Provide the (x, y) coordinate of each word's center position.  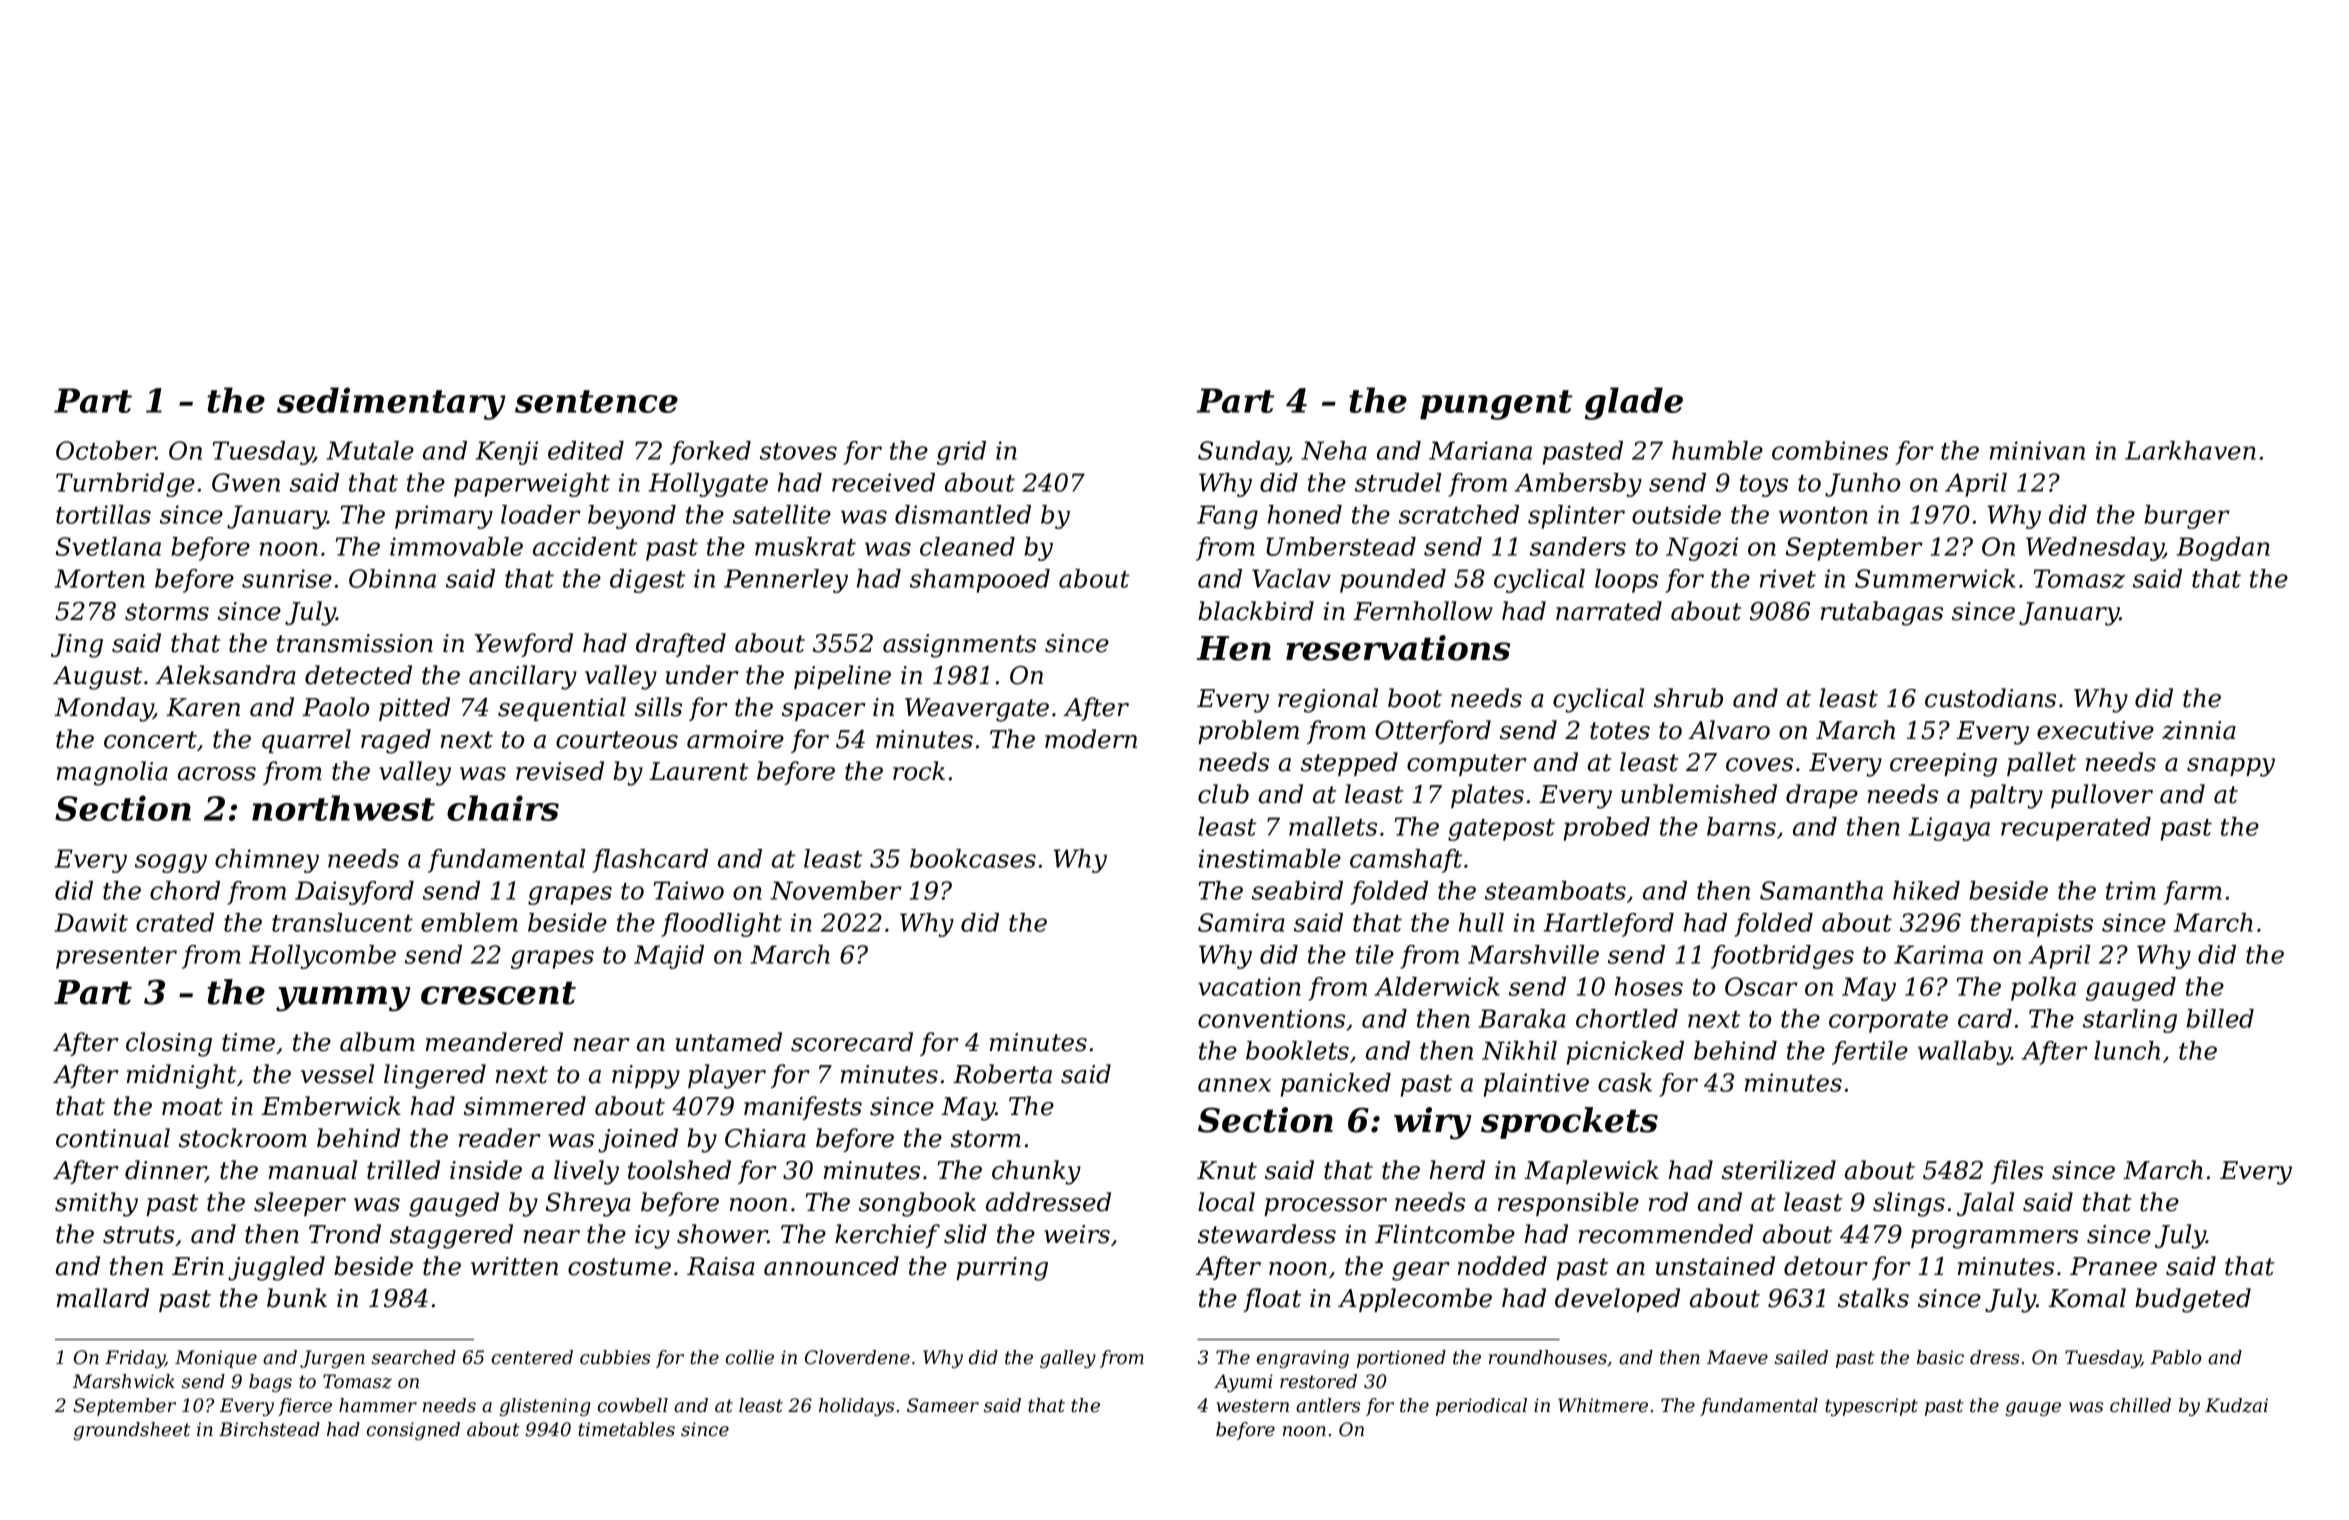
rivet (1788, 578)
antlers (1328, 1405)
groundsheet (131, 1431)
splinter (1576, 517)
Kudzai (2236, 1405)
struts (138, 1235)
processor (1325, 1207)
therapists (2032, 925)
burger (2187, 517)
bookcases (973, 858)
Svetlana (108, 546)
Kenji (507, 453)
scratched (1459, 514)
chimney (267, 861)
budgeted (2193, 1300)
